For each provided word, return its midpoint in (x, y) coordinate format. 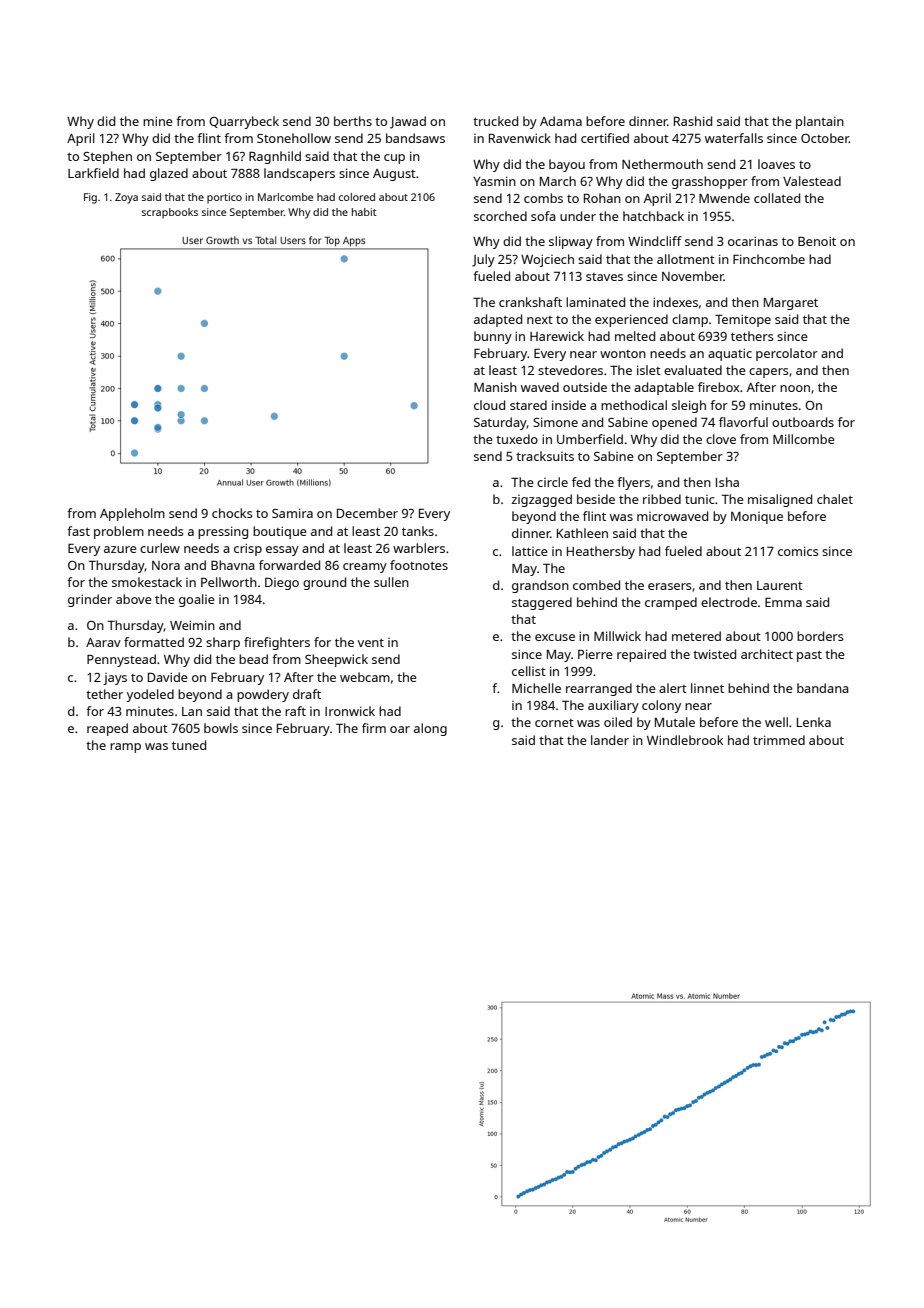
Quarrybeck (244, 122)
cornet (554, 723)
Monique (757, 518)
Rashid (693, 121)
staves (604, 277)
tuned (189, 745)
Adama (561, 121)
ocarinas (753, 241)
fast (78, 531)
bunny (493, 337)
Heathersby (601, 552)
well (776, 722)
